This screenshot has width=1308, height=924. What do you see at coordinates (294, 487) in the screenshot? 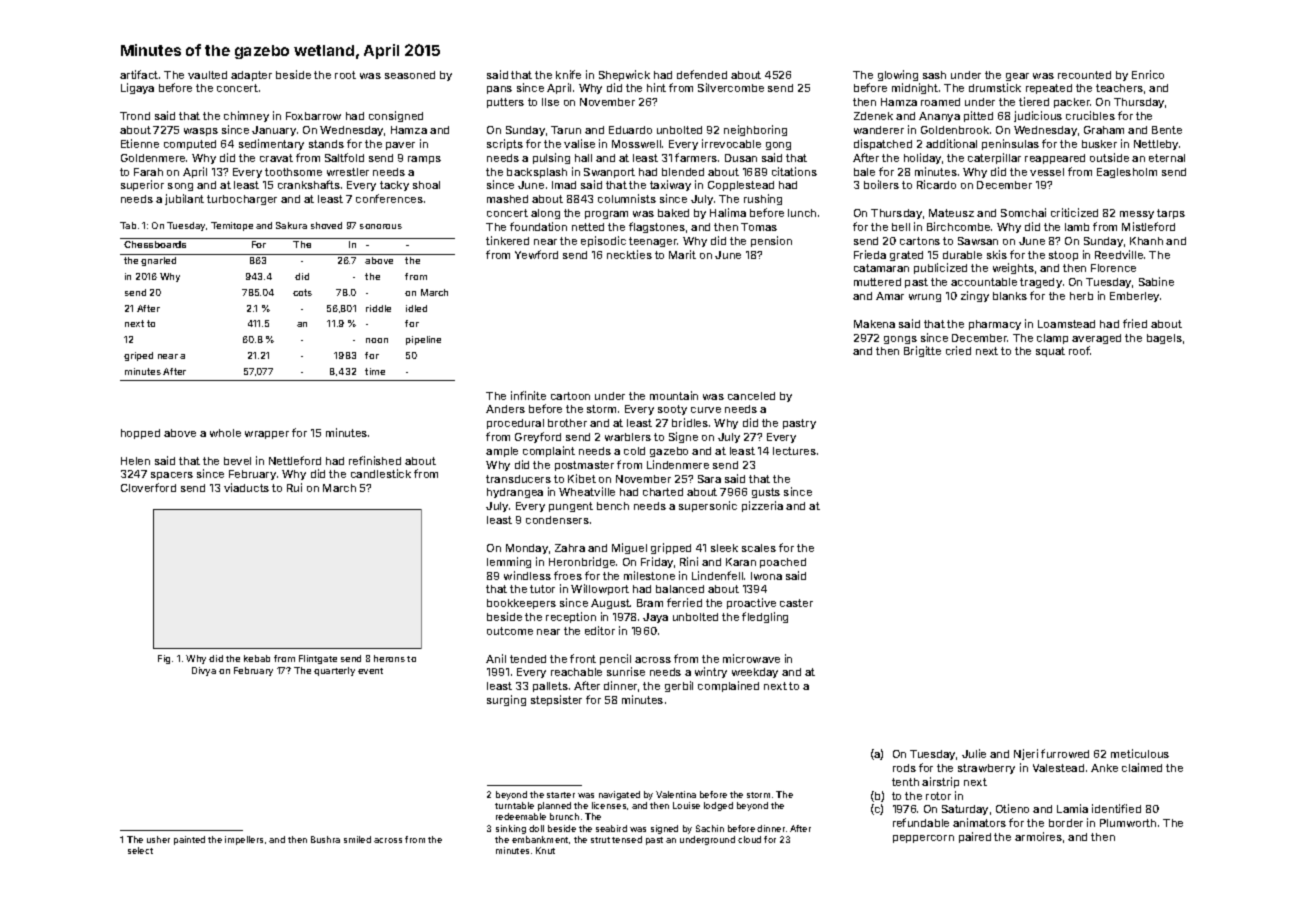
I see `Rui` at bounding box center [294, 487].
